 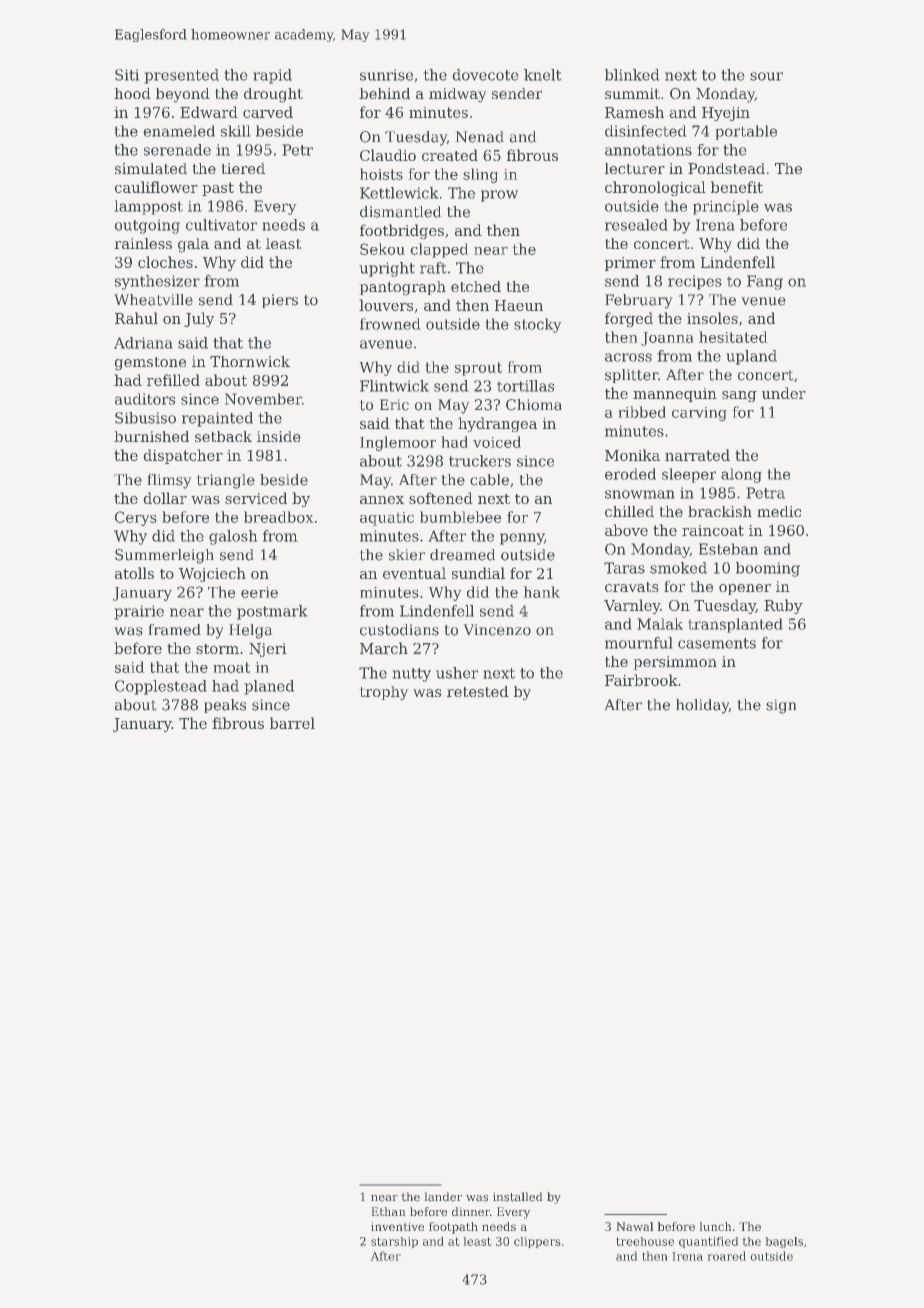 I want to click on rapid, so click(x=272, y=76).
